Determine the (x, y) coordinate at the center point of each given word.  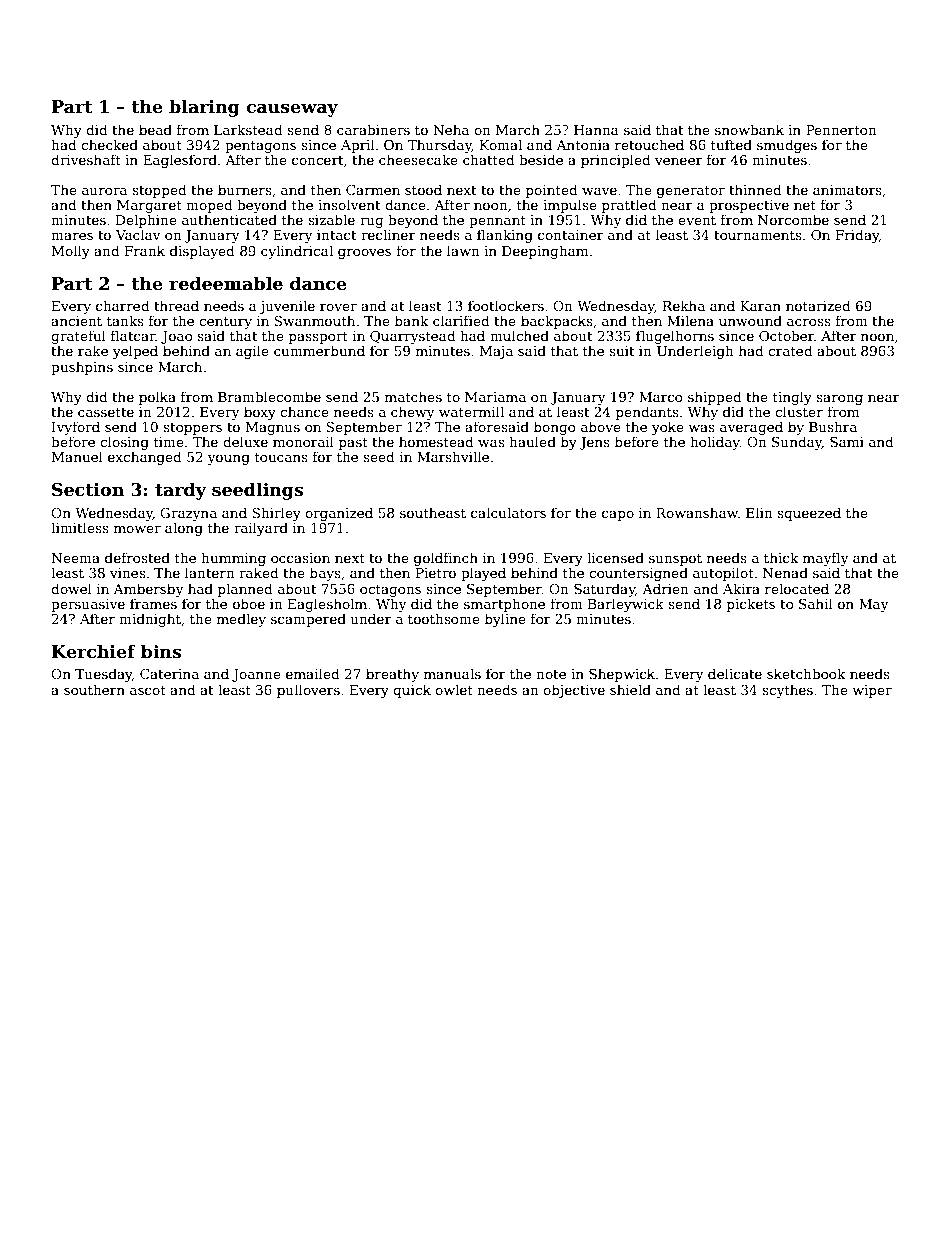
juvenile (287, 307)
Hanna (596, 130)
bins (161, 651)
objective (574, 691)
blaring (204, 108)
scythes (787, 691)
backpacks (557, 322)
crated (790, 350)
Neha (451, 129)
